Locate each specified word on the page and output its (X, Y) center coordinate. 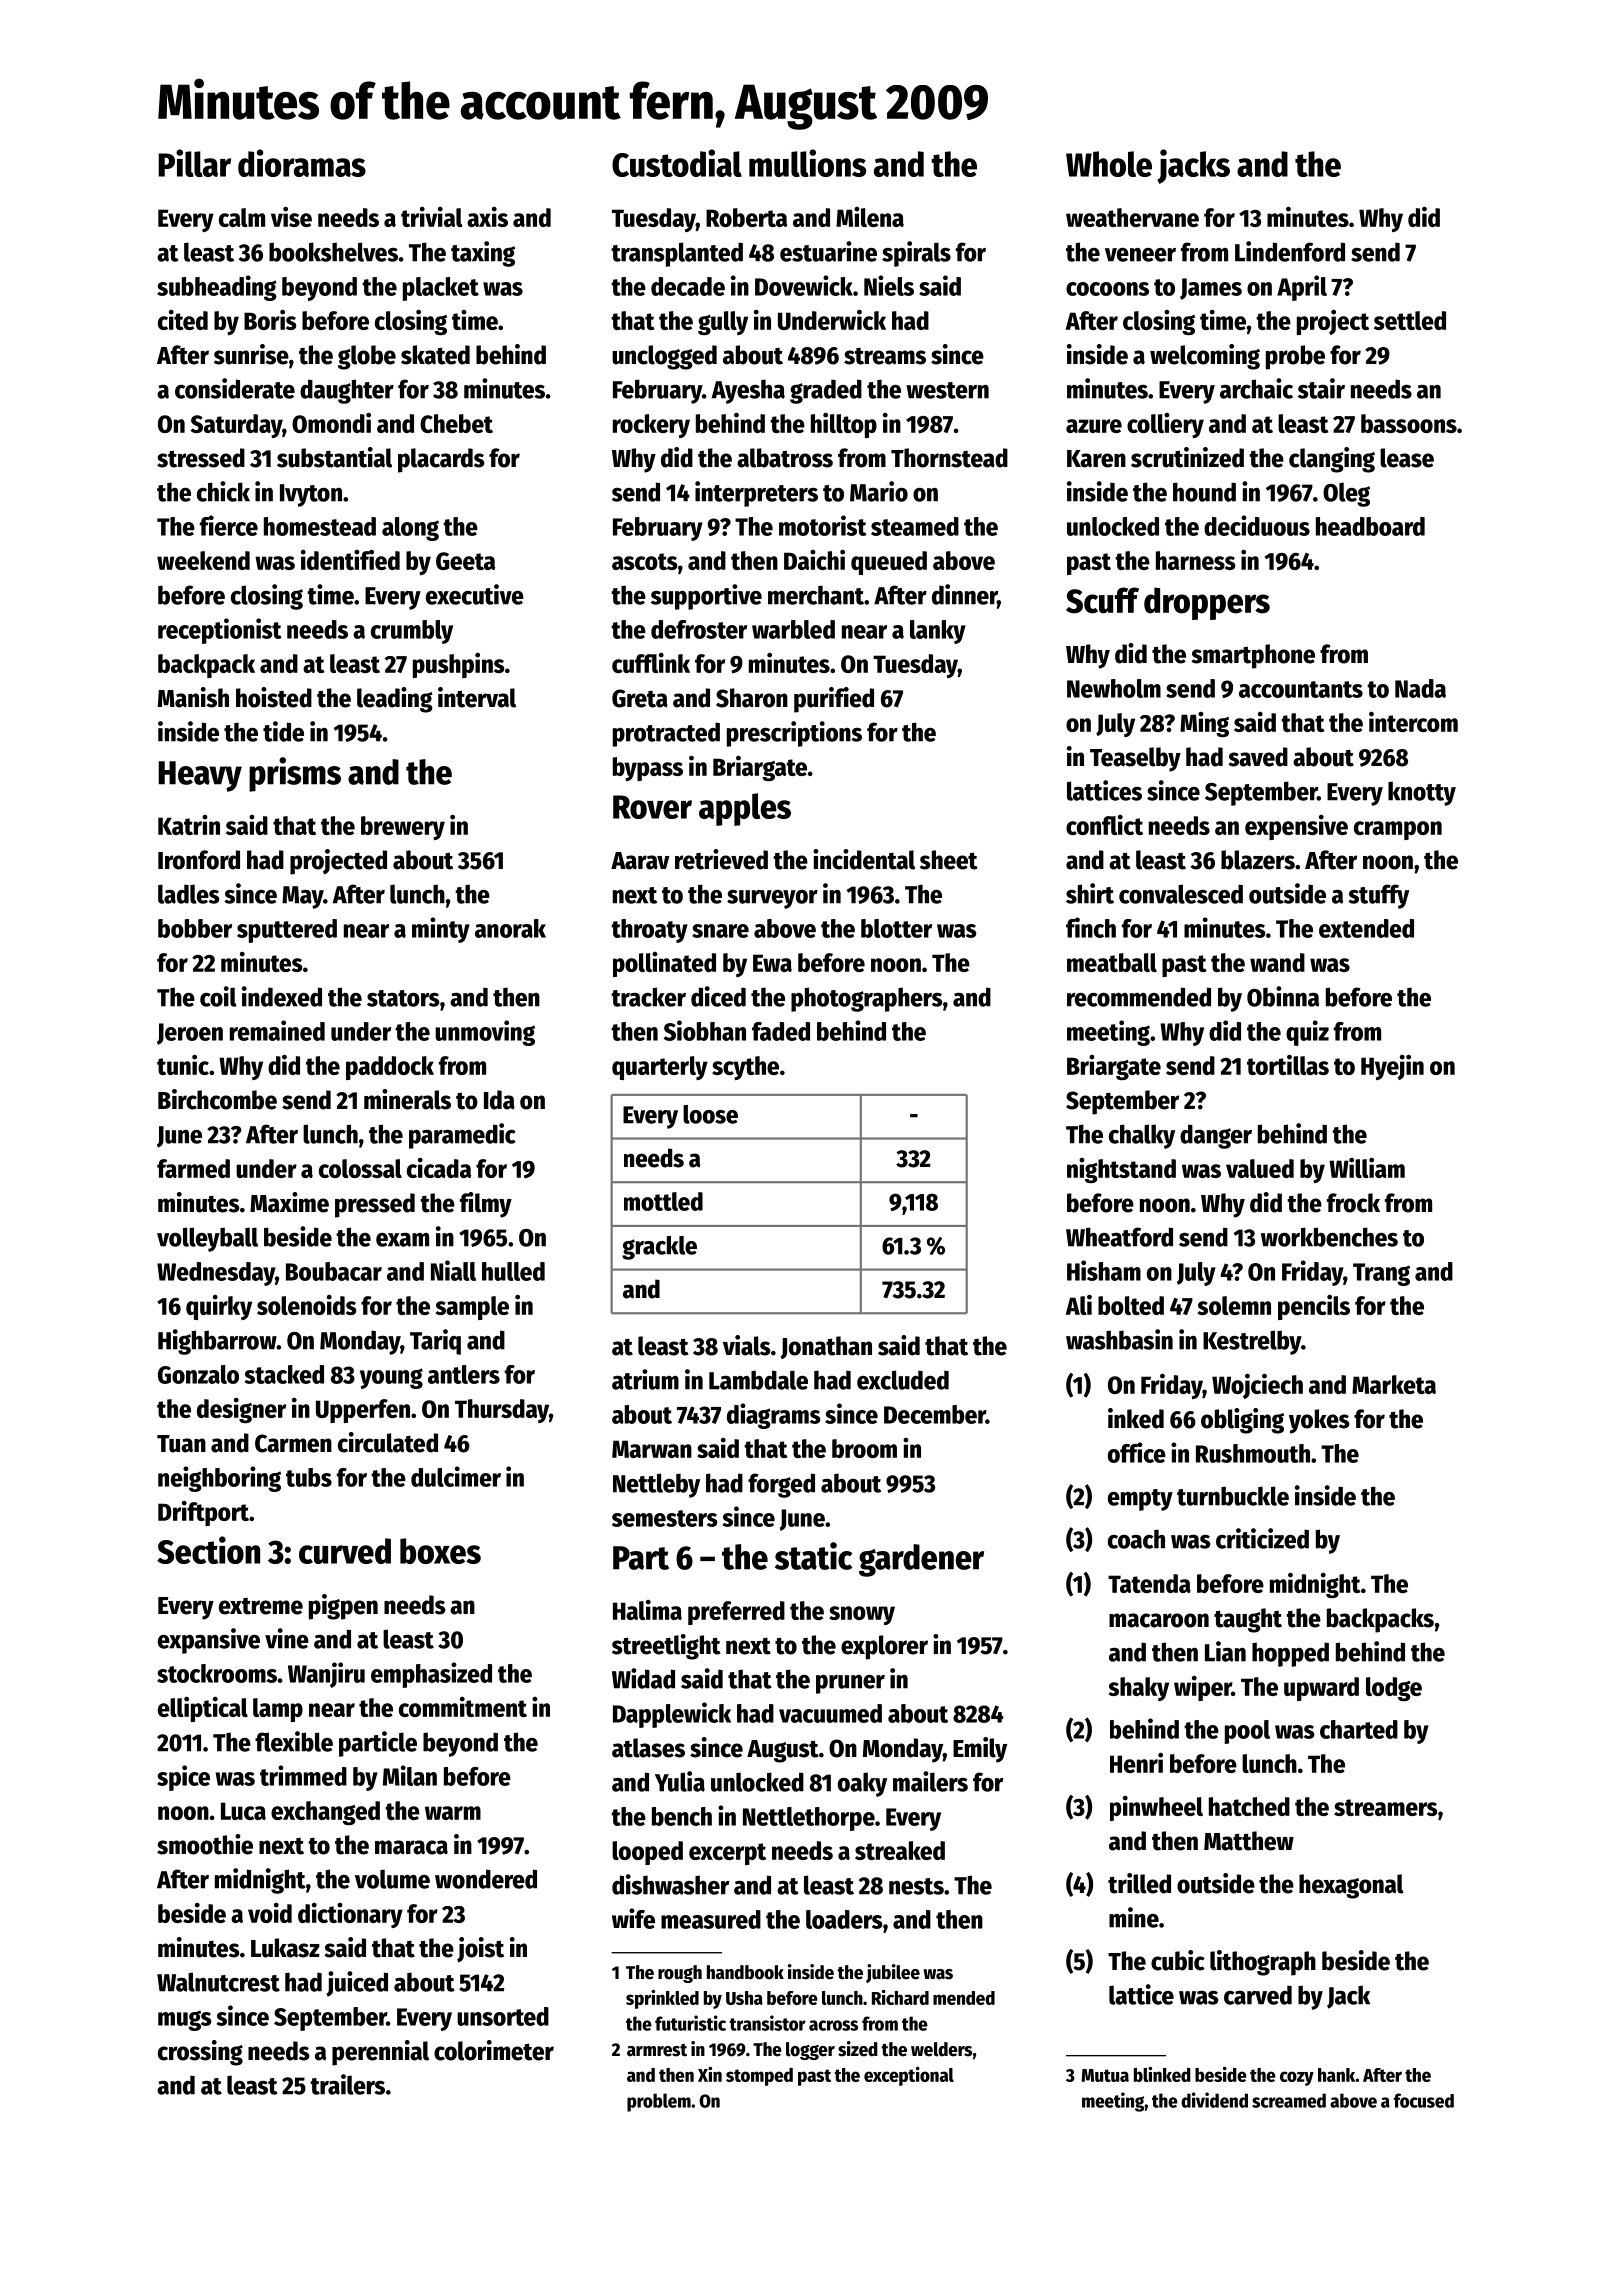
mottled (663, 1201)
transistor (767, 2023)
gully (723, 323)
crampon (1398, 830)
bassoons (1409, 423)
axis (487, 217)
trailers (347, 2084)
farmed (193, 1168)
